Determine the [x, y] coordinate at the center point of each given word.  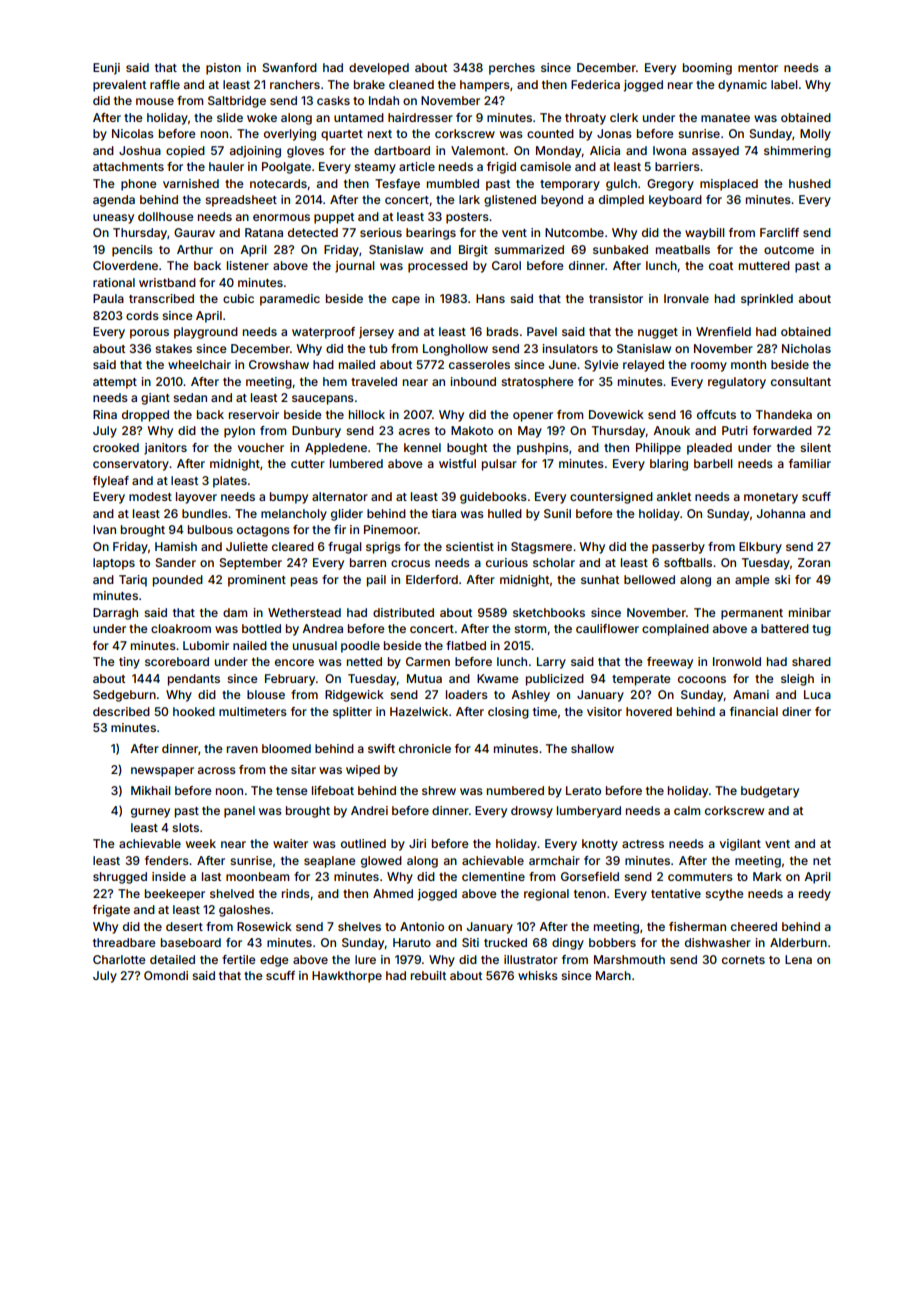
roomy [709, 367]
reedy [815, 895]
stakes [173, 348]
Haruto [412, 942]
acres [414, 431]
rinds [296, 893]
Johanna [781, 513]
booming [707, 69]
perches [512, 69]
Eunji [106, 69]
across [217, 770]
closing [508, 713]
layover [196, 498]
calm [687, 810]
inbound [473, 381]
